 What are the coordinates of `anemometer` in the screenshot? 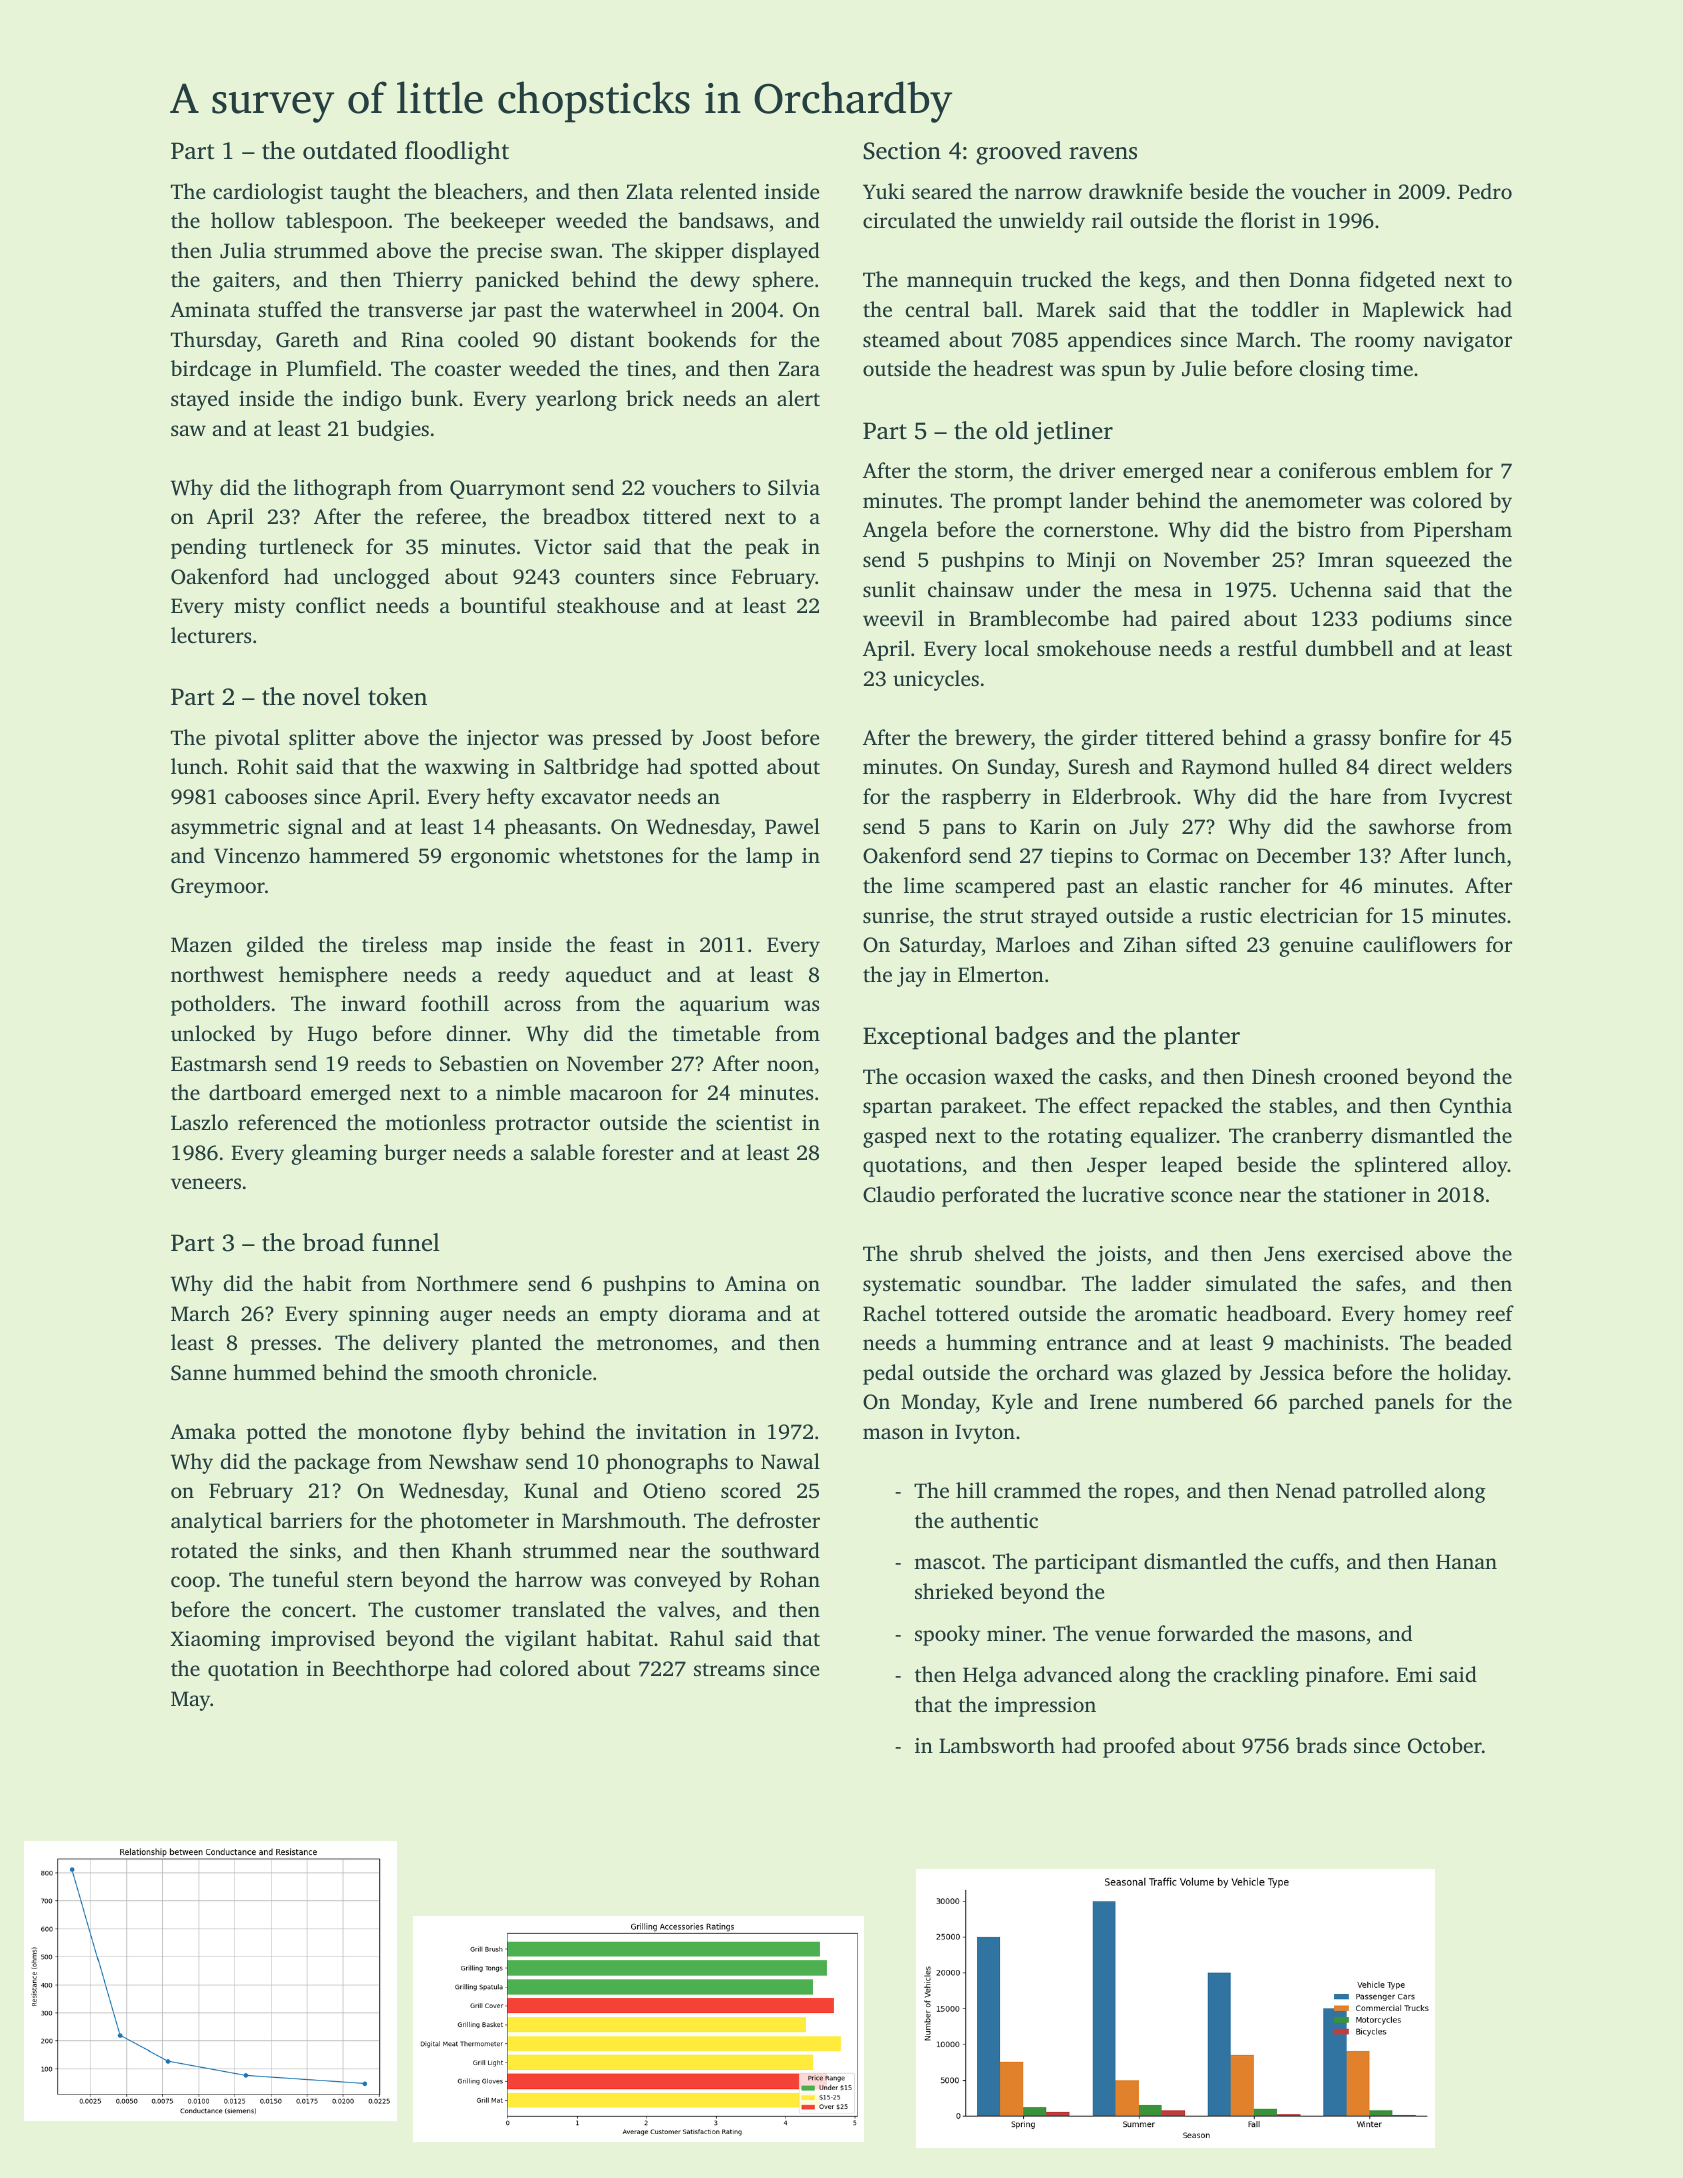 It's located at (1304, 501).
